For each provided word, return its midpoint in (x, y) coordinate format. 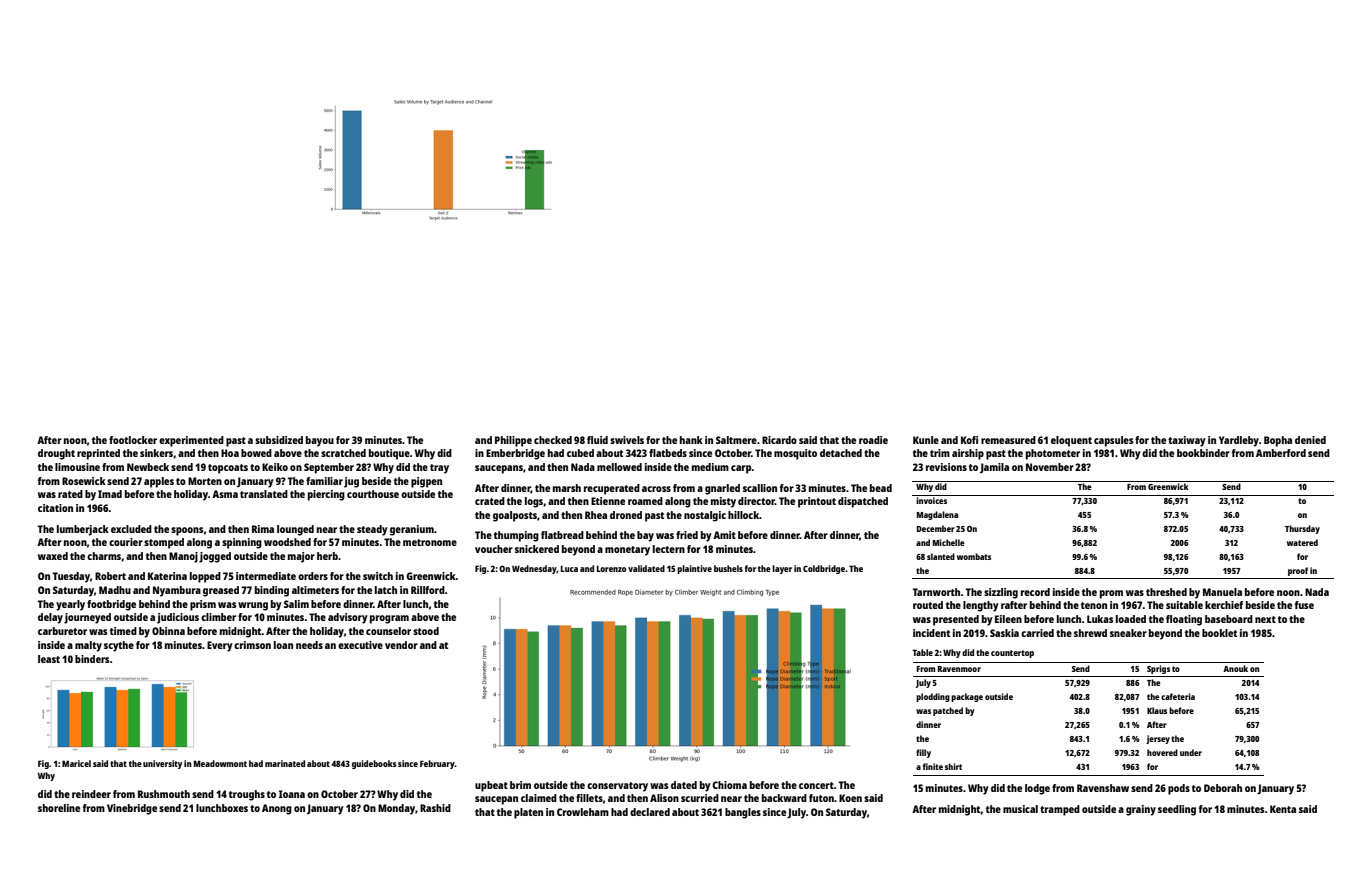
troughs (247, 795)
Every (220, 646)
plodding (933, 697)
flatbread (562, 535)
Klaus (1157, 710)
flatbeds (668, 453)
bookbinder (1203, 453)
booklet (1219, 633)
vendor (401, 645)
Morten (205, 481)
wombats (974, 556)
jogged (215, 557)
